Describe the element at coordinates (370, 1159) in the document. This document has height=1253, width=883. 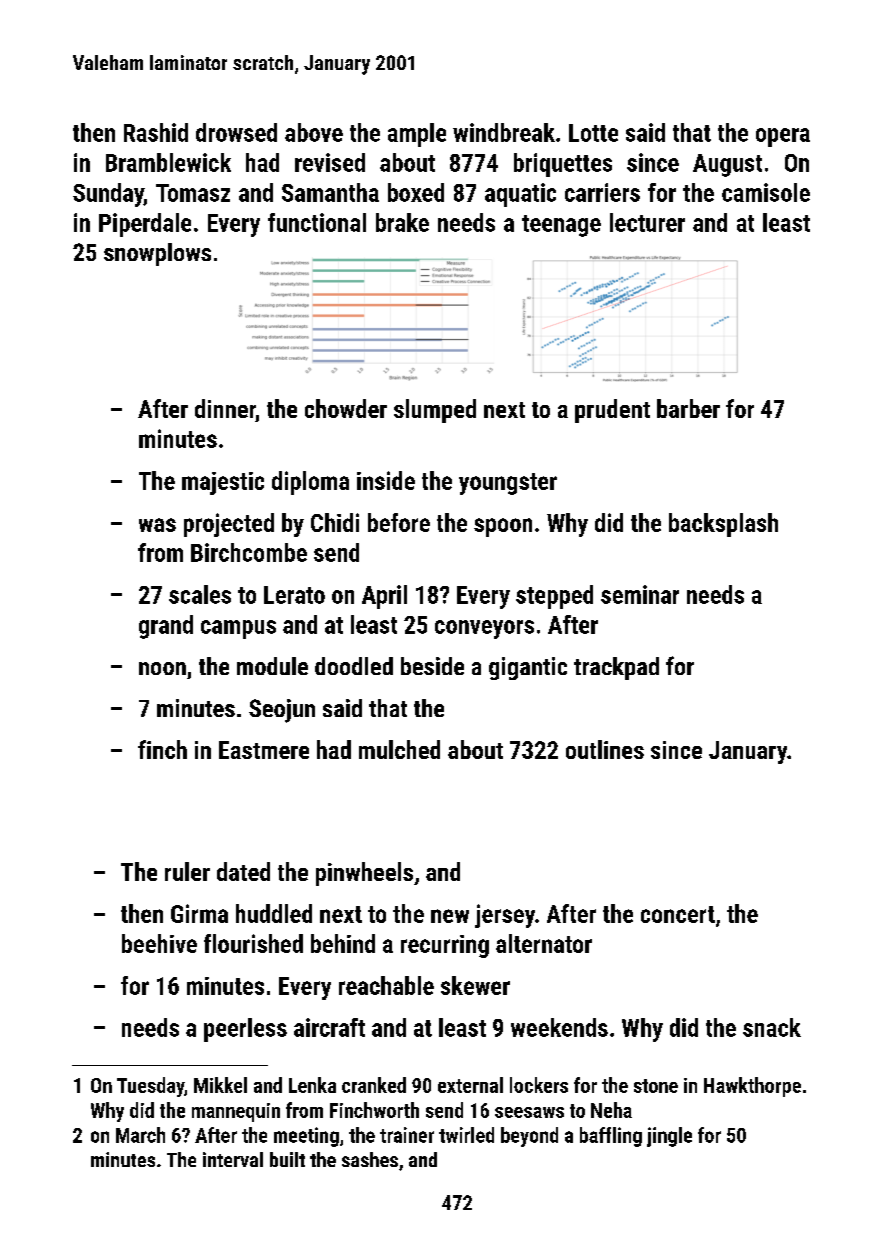
I see `sashes` at that location.
